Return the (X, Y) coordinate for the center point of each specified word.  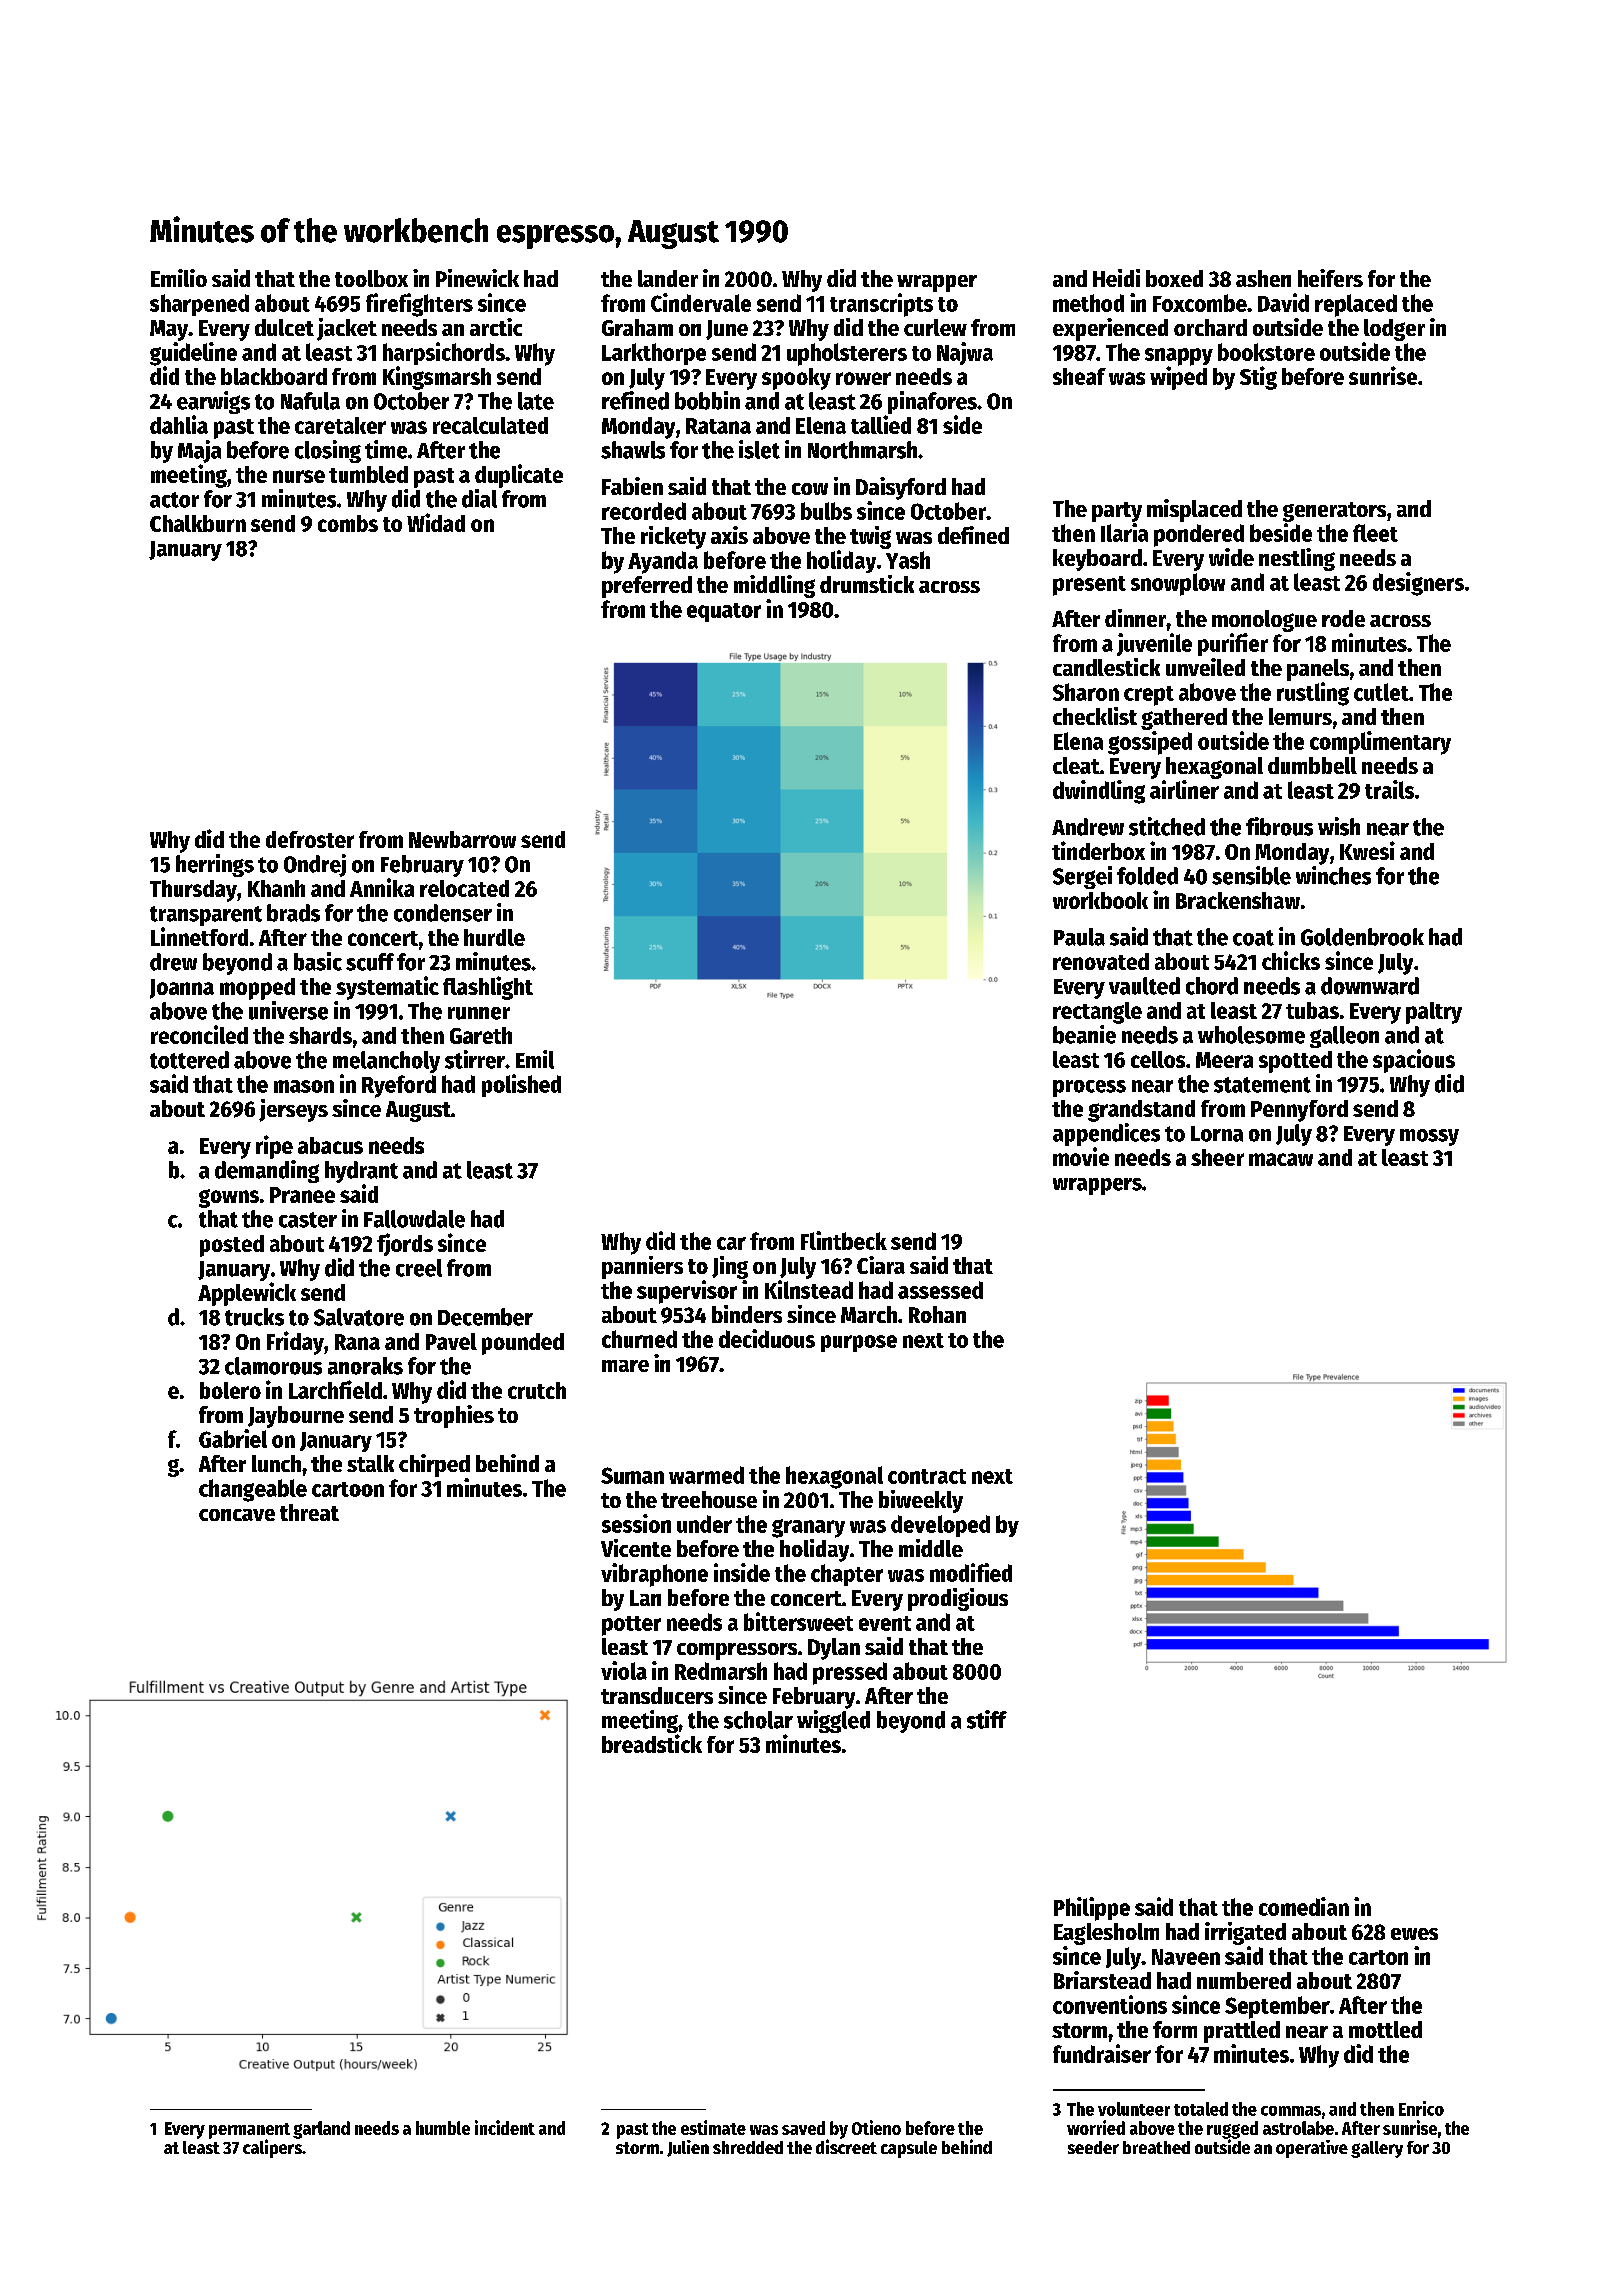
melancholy (386, 1062)
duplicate (519, 476)
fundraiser (1102, 2053)
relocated (464, 888)
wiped (1178, 378)
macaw (1281, 1159)
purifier (1233, 644)
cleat (1076, 765)
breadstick (652, 1743)
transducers (657, 1695)
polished (521, 1085)
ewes (1414, 1934)
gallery (1377, 2149)
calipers (272, 2148)
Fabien (632, 486)
